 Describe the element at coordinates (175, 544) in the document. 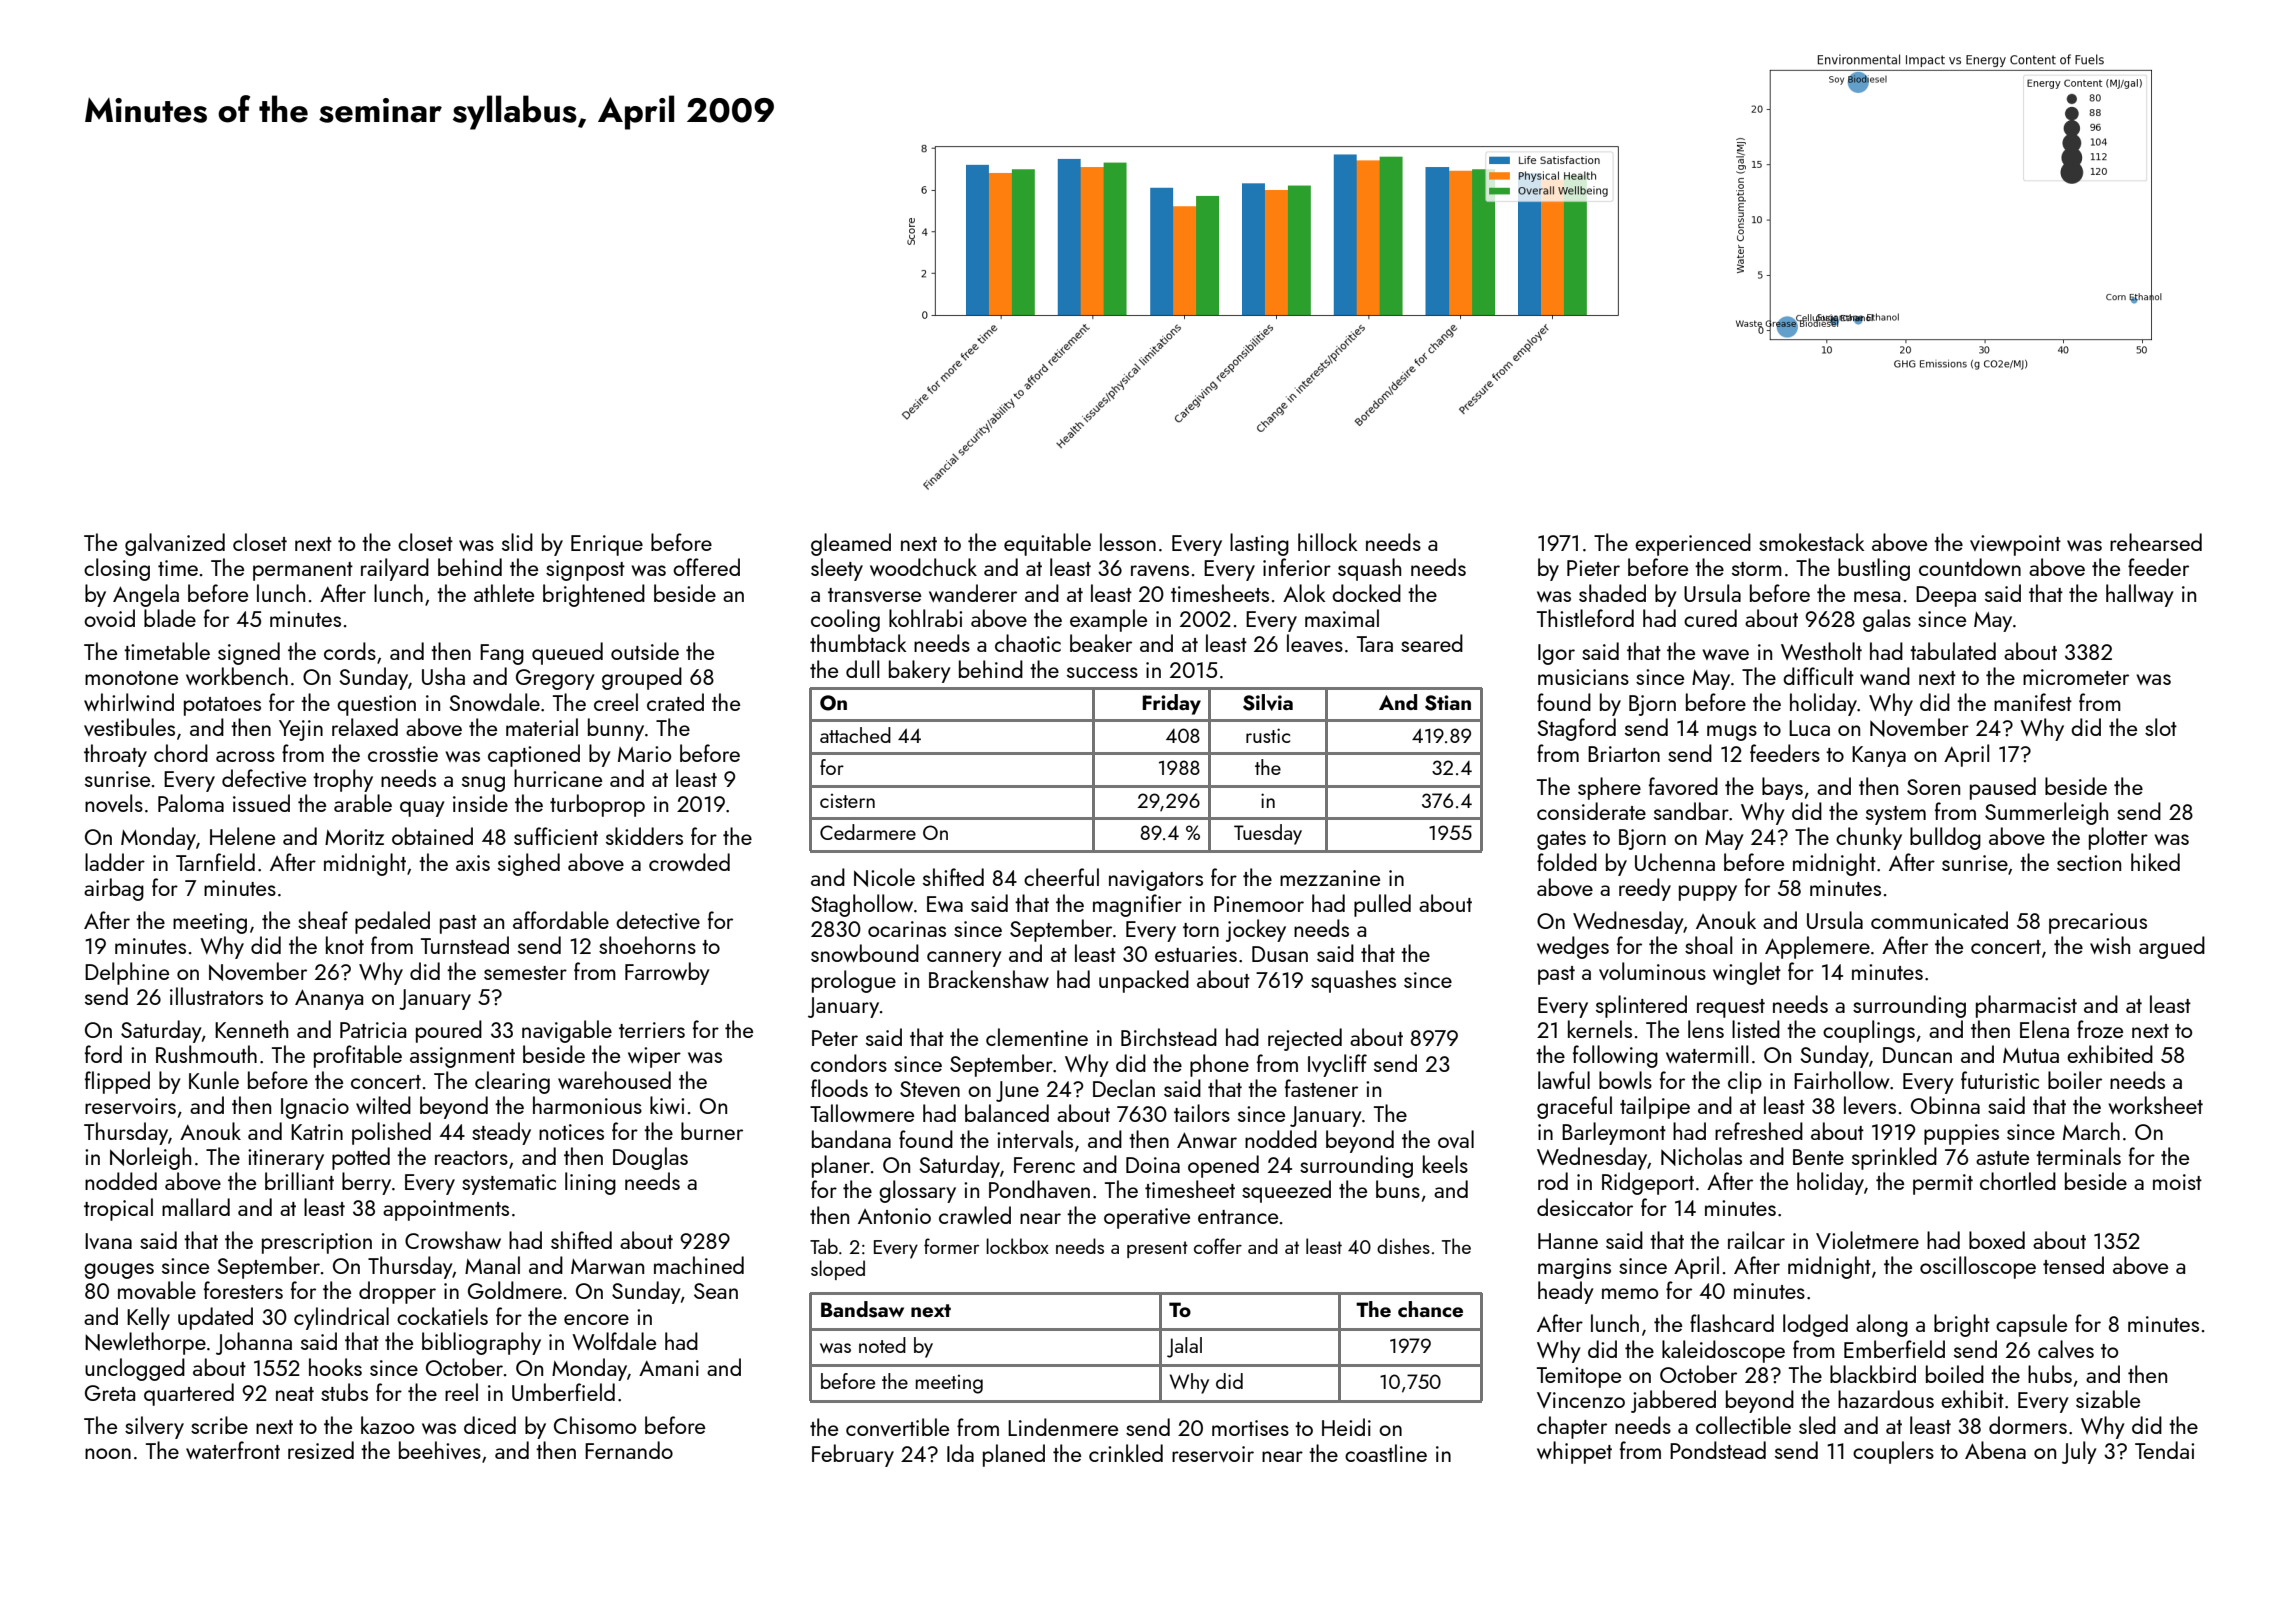

I see `galvanized` at that location.
